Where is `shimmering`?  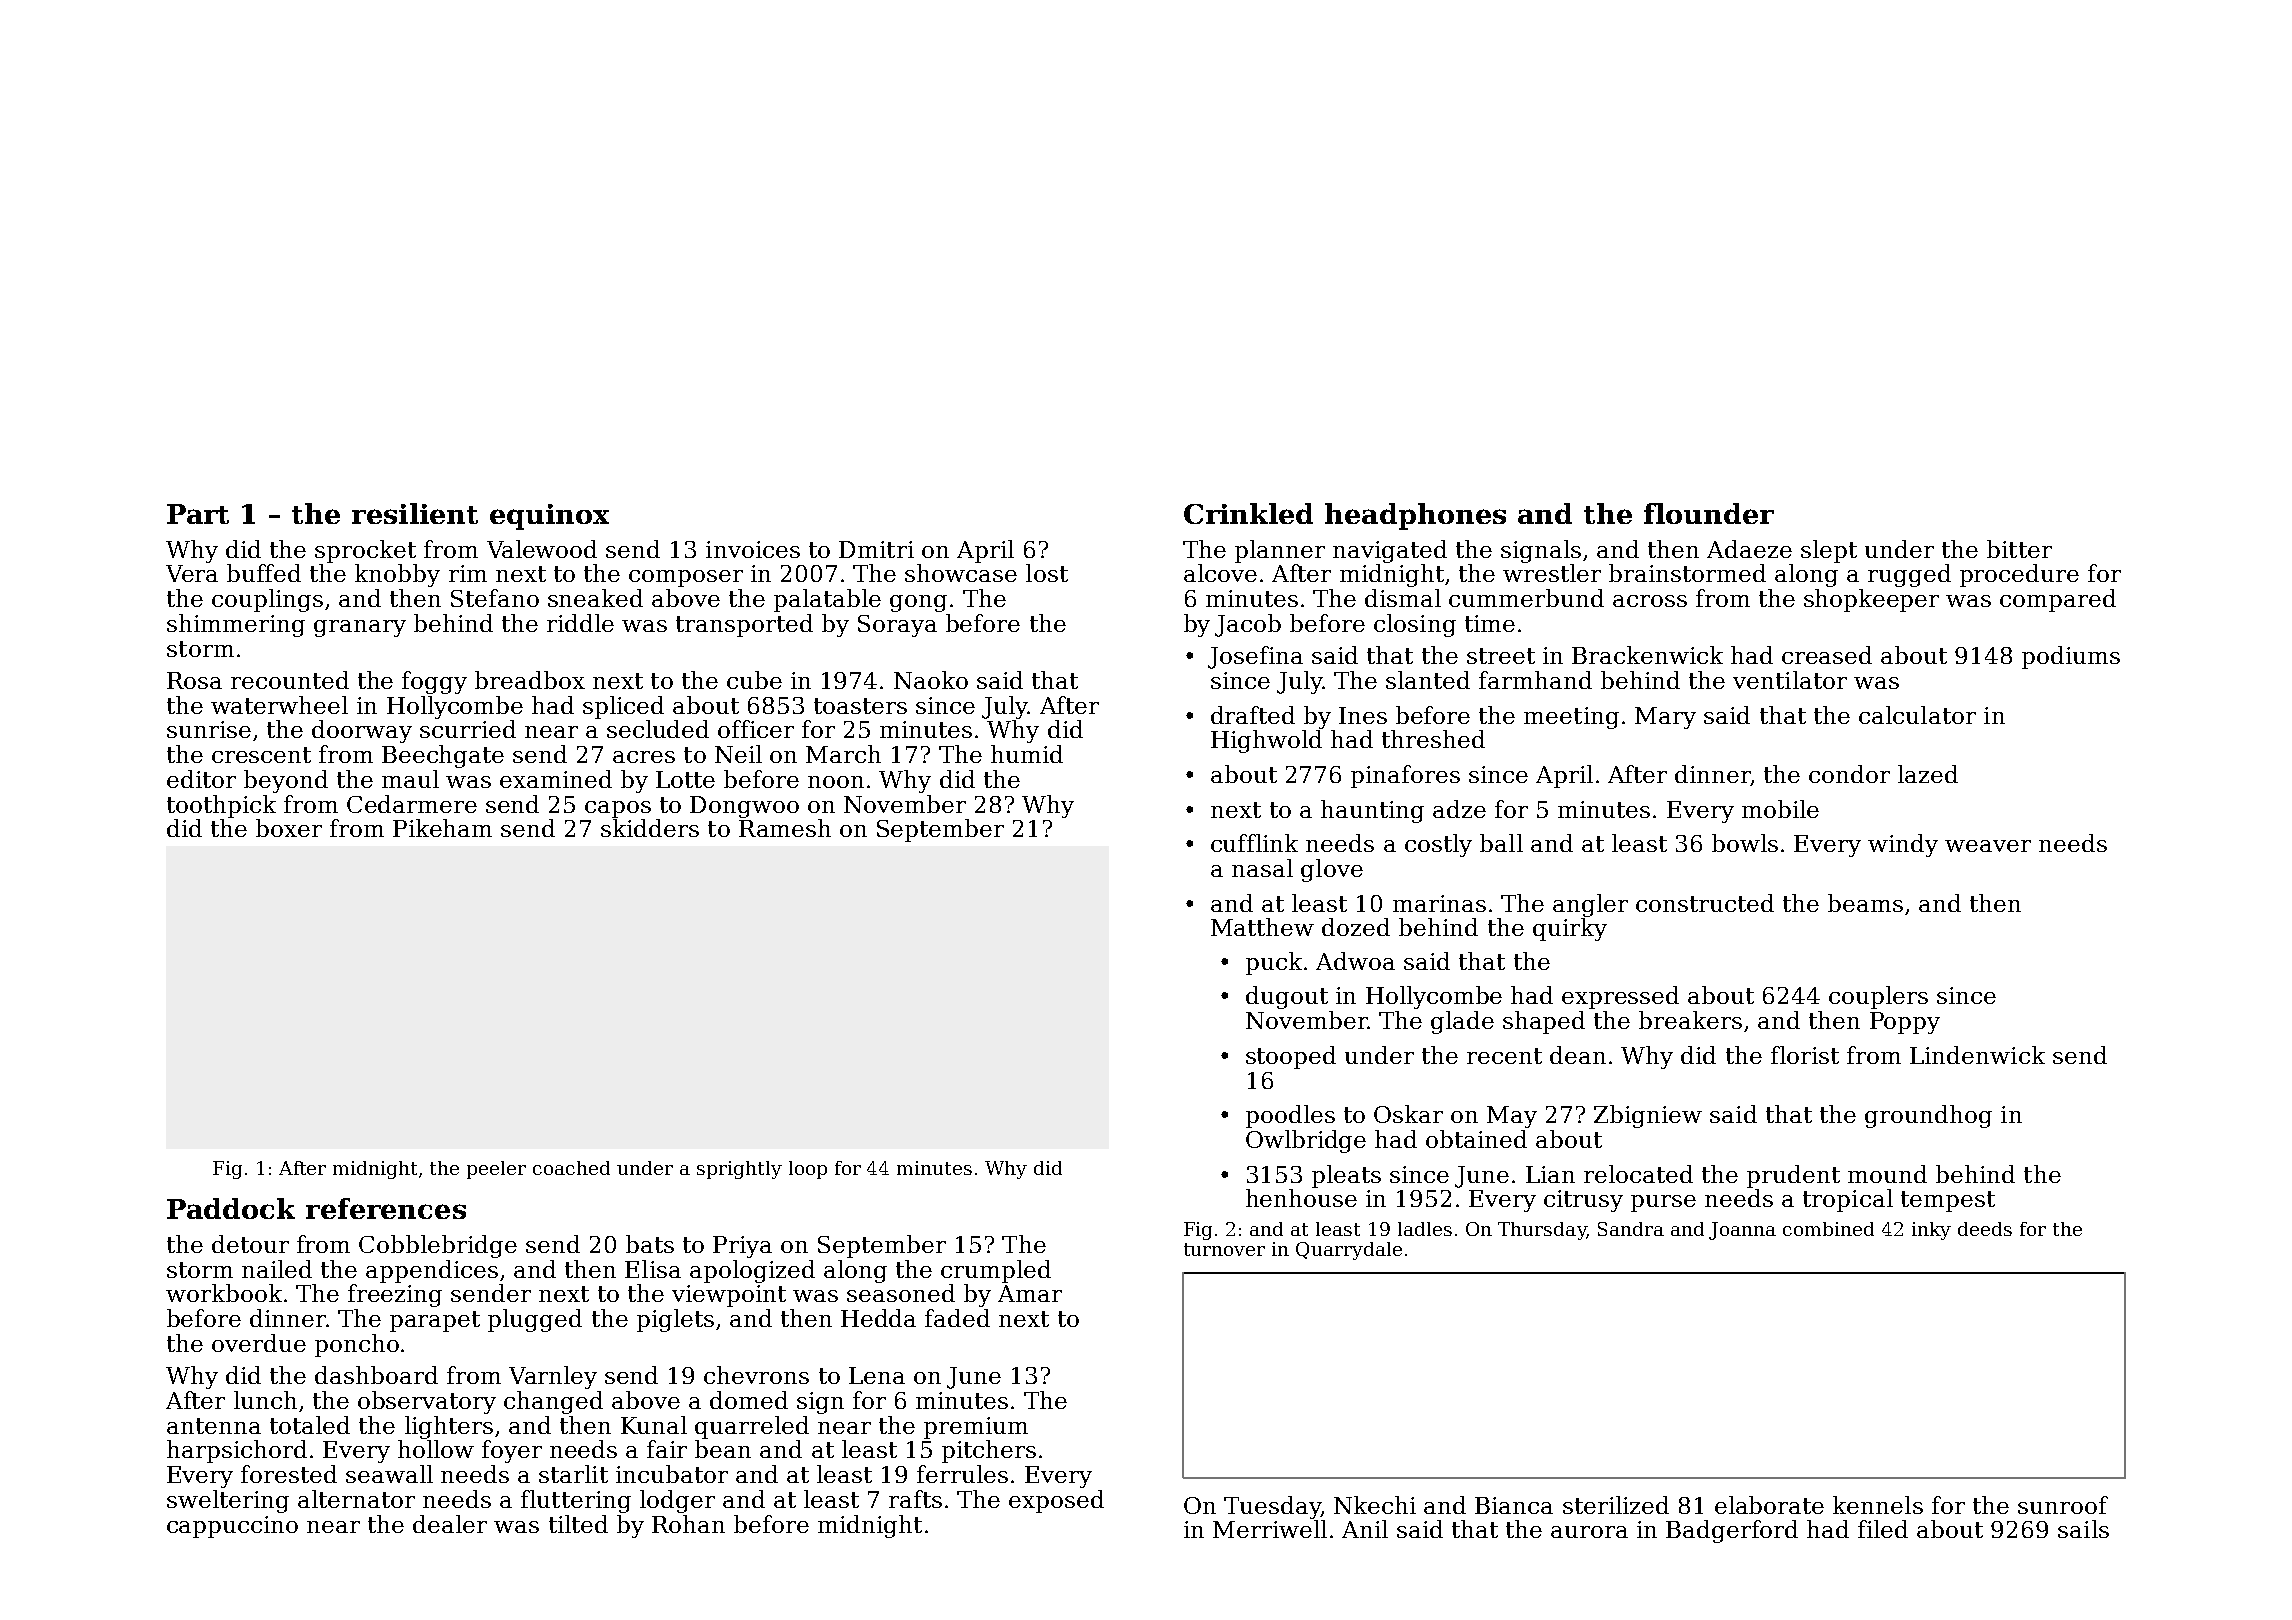
shimmering is located at coordinates (236, 625).
